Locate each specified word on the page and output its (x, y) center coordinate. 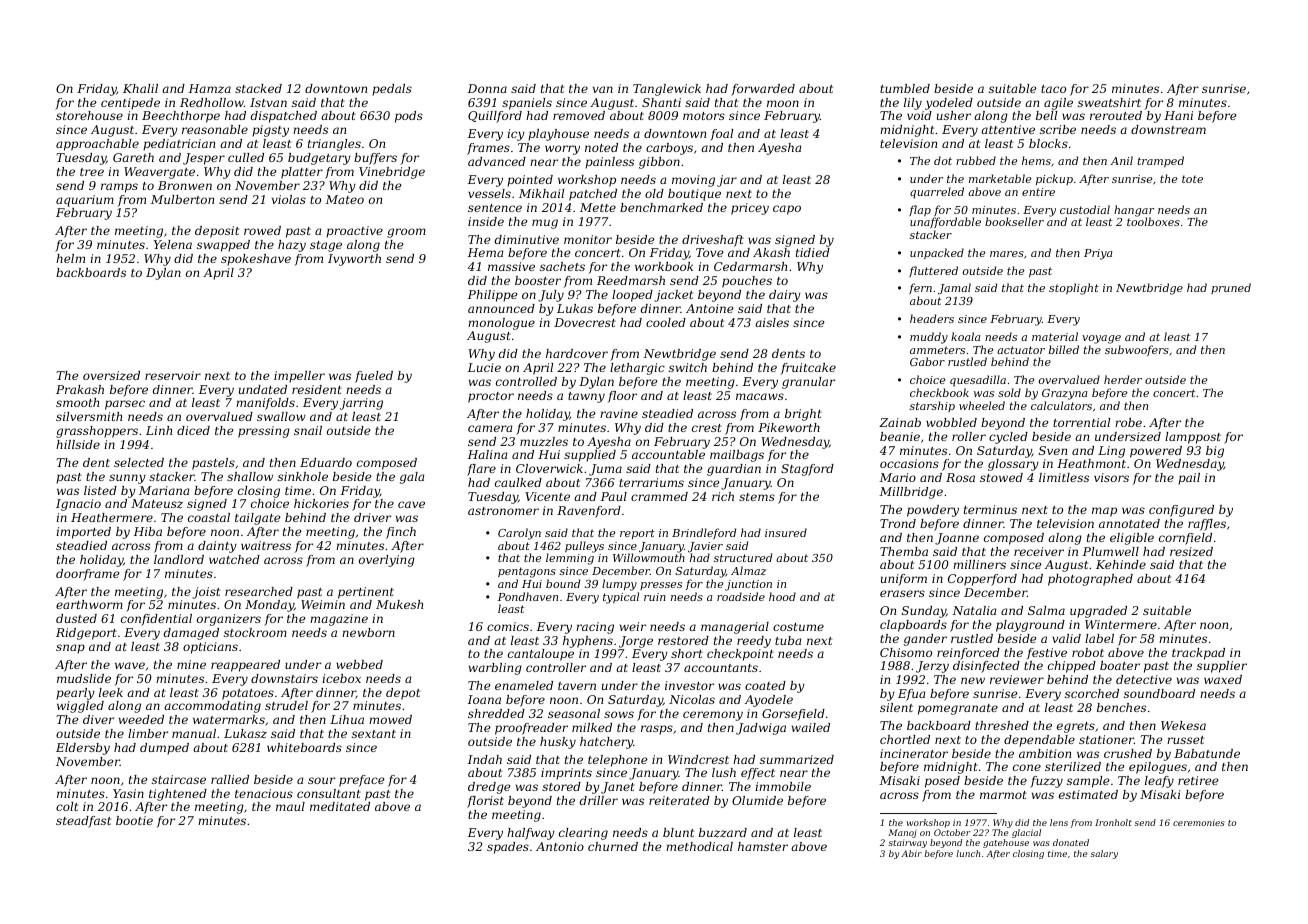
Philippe (493, 296)
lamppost (1193, 438)
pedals (392, 90)
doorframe (88, 575)
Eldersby (83, 749)
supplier (1222, 667)
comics (508, 626)
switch (688, 367)
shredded (496, 713)
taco (1053, 89)
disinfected (986, 667)
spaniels (527, 104)
